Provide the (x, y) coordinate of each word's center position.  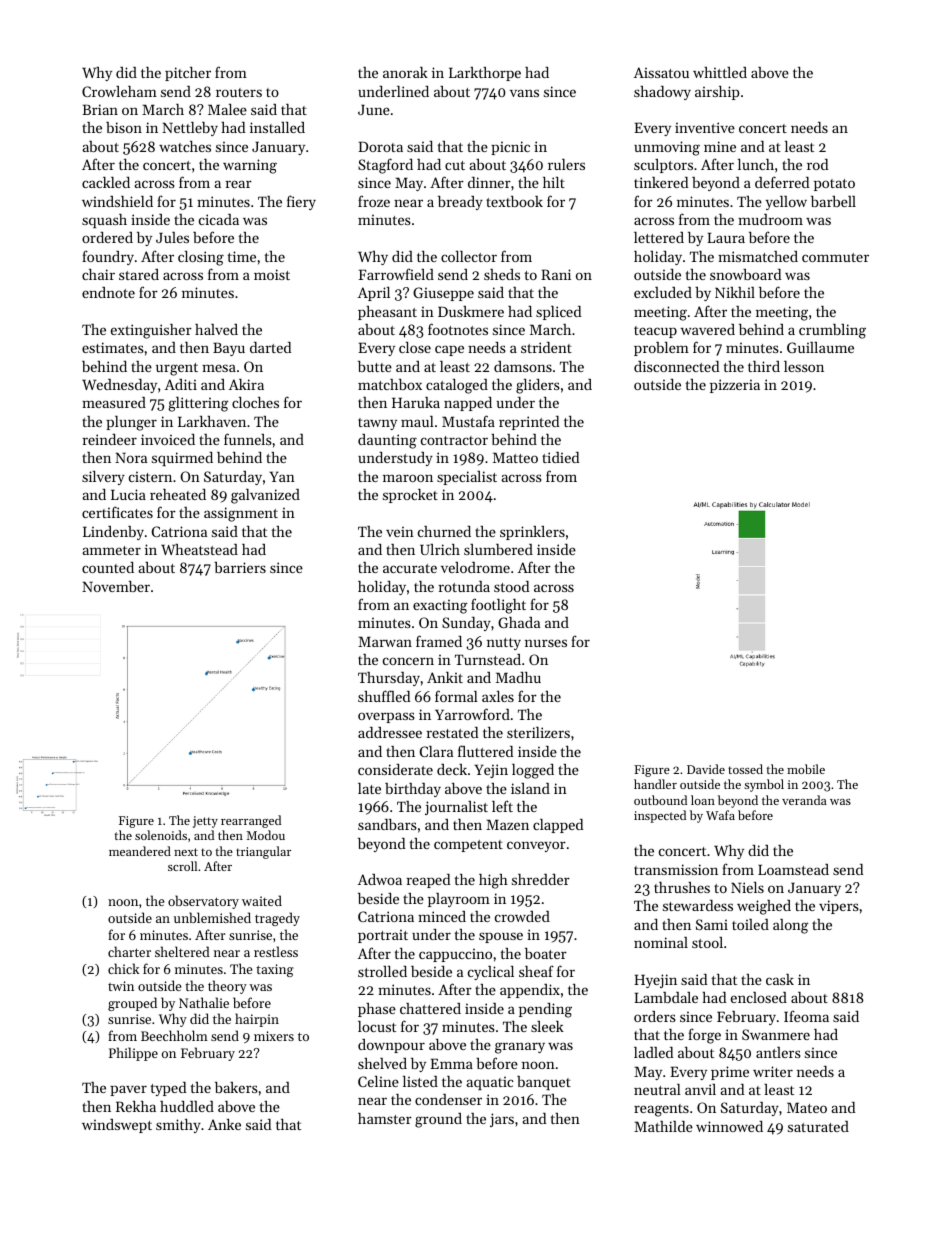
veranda (804, 800)
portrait (383, 936)
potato (834, 185)
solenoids (161, 835)
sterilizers (538, 732)
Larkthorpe (485, 74)
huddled (187, 1106)
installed (277, 127)
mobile (806, 769)
